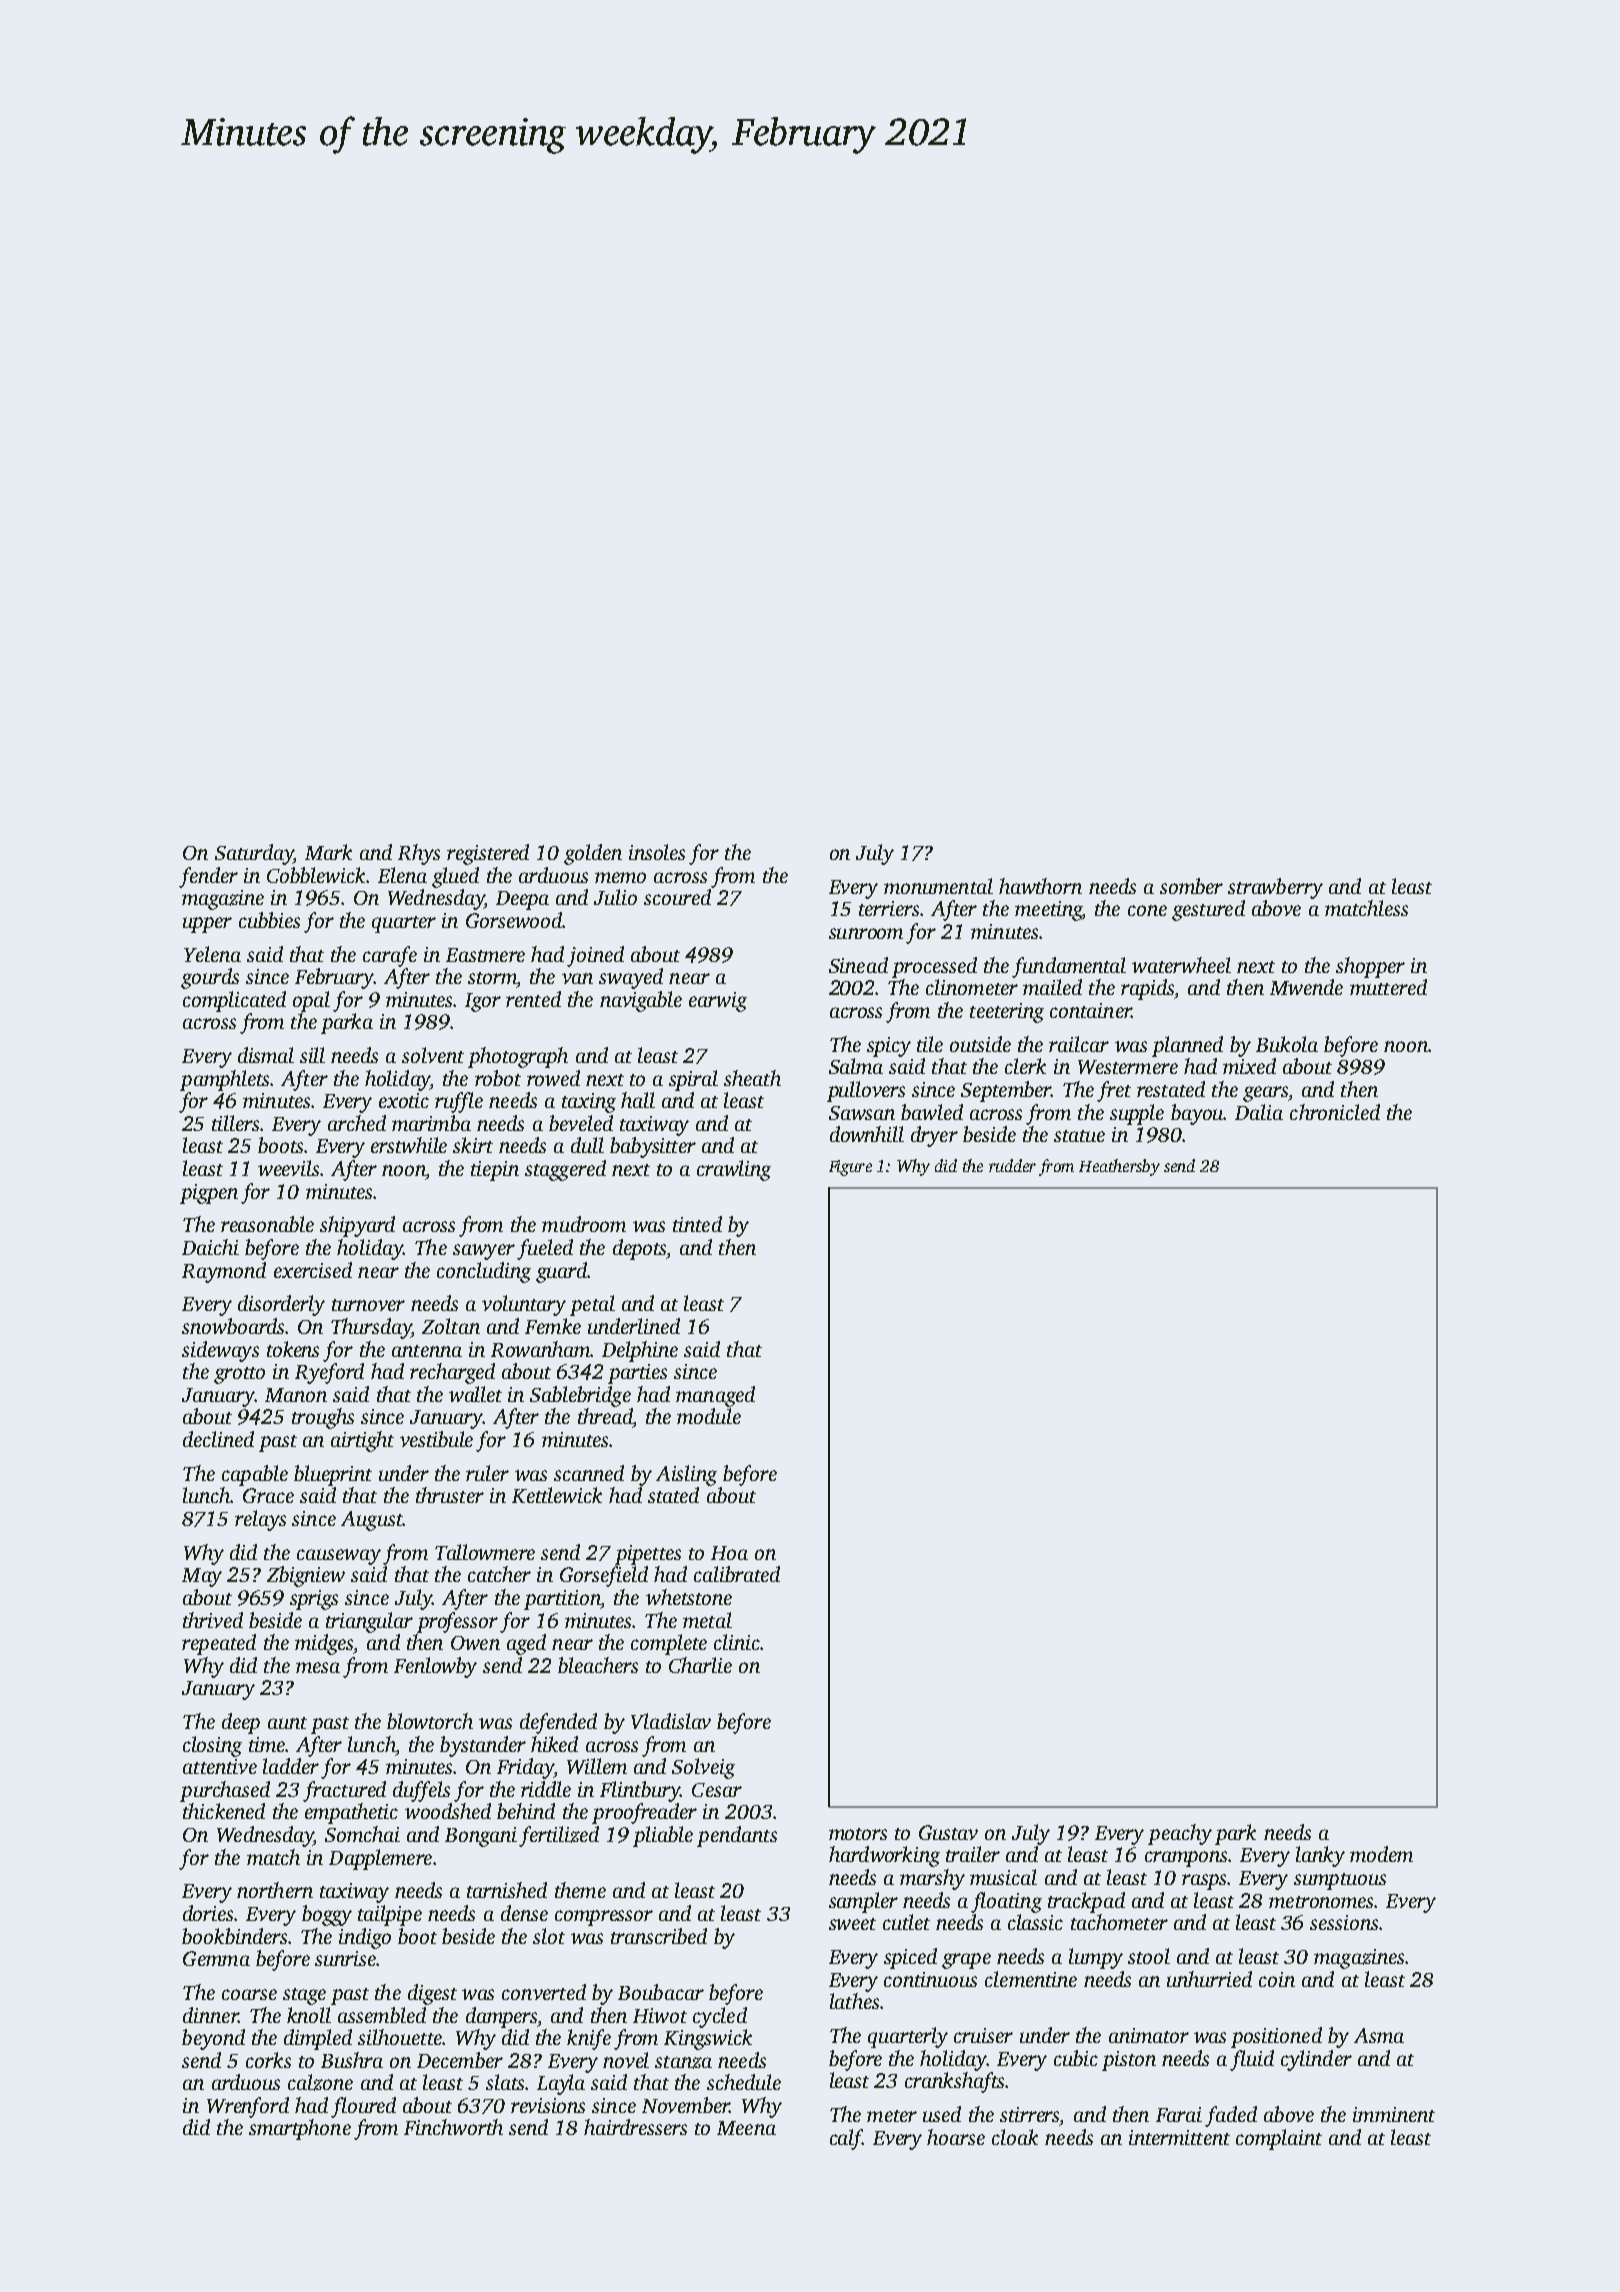 This screenshot has height=2292, width=1620. Describe the element at coordinates (1119, 1167) in the screenshot. I see `Heathersby` at that location.
